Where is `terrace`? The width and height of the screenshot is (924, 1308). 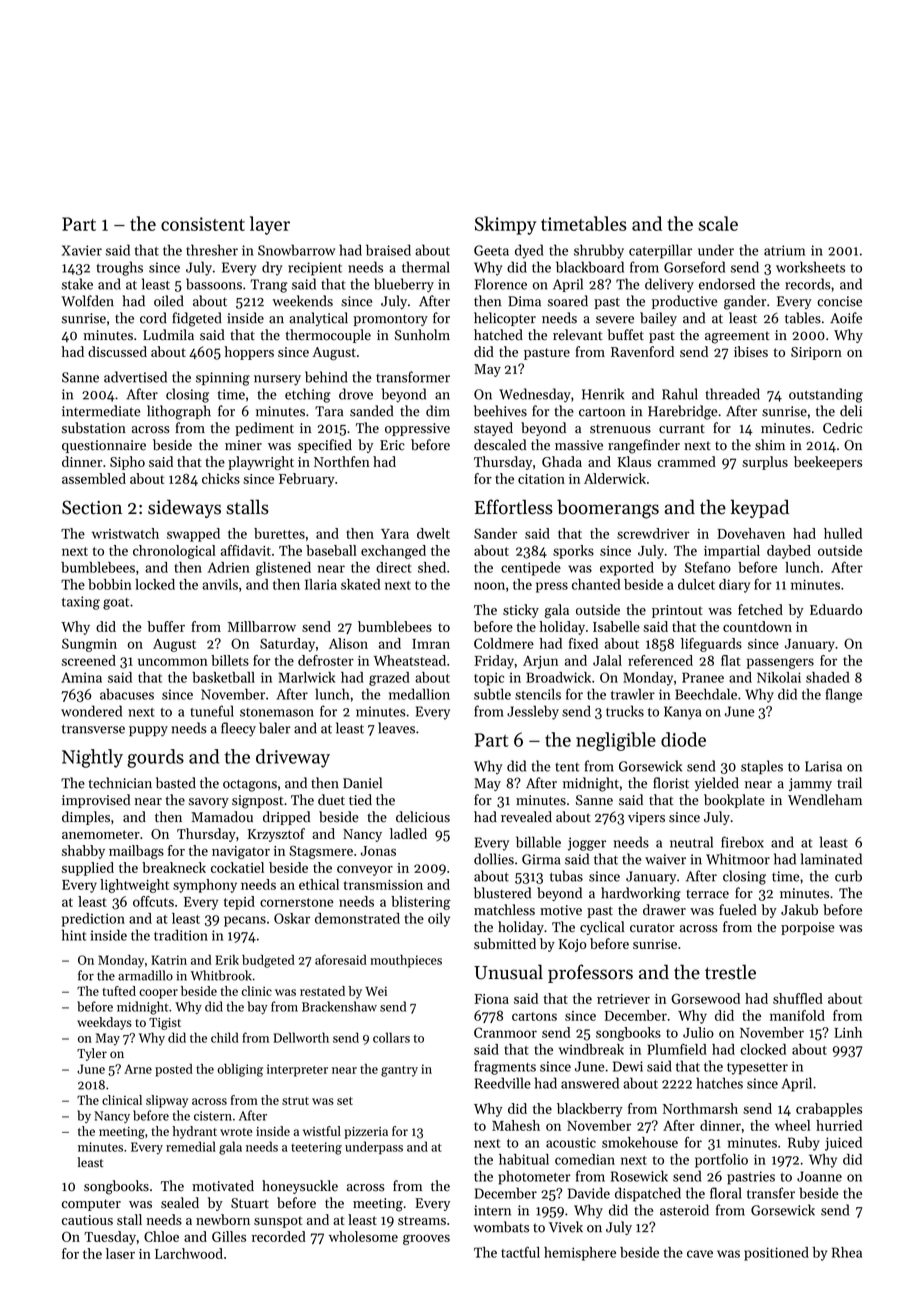 terrace is located at coordinates (707, 894).
